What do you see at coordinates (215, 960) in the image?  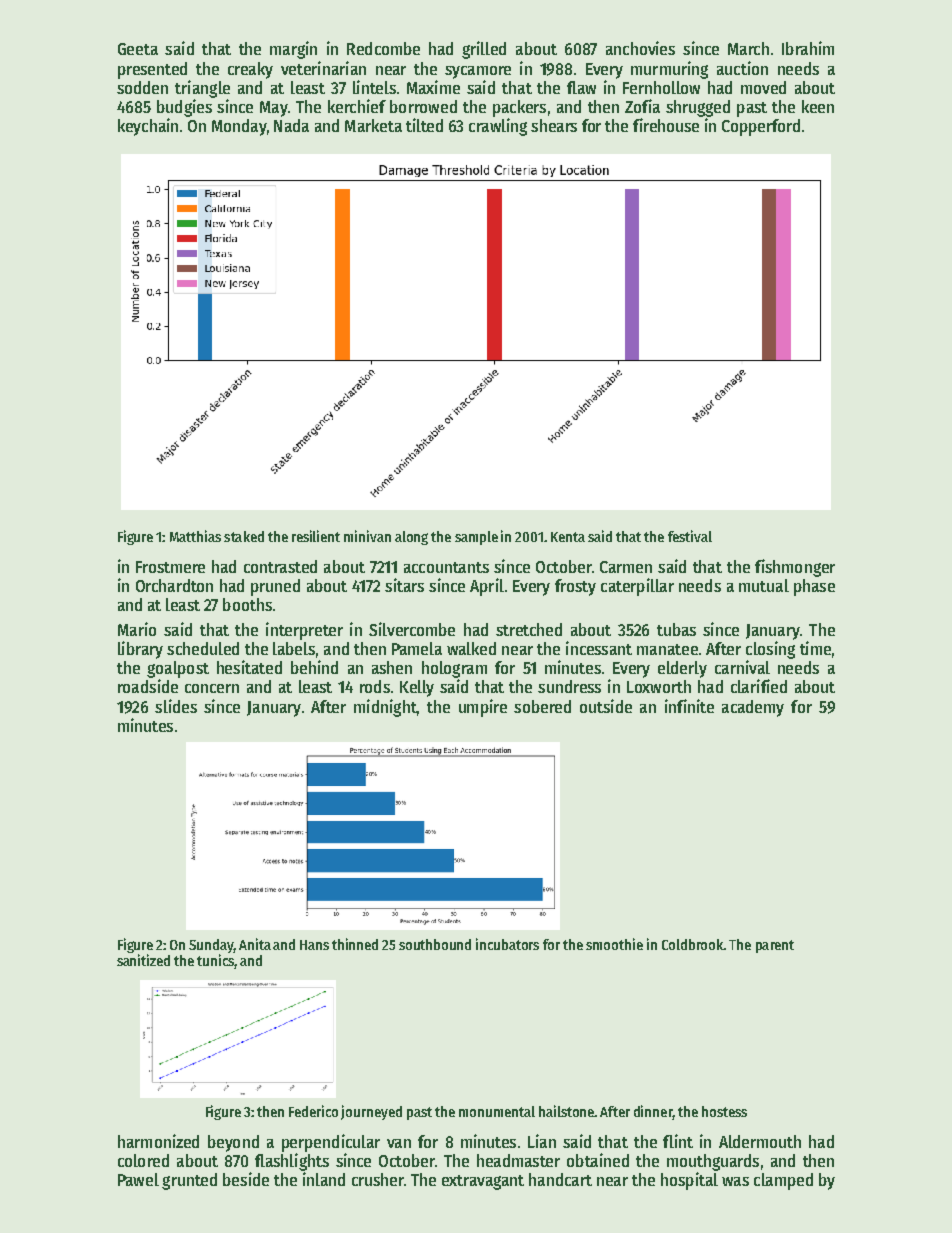 I see `tunics` at bounding box center [215, 960].
